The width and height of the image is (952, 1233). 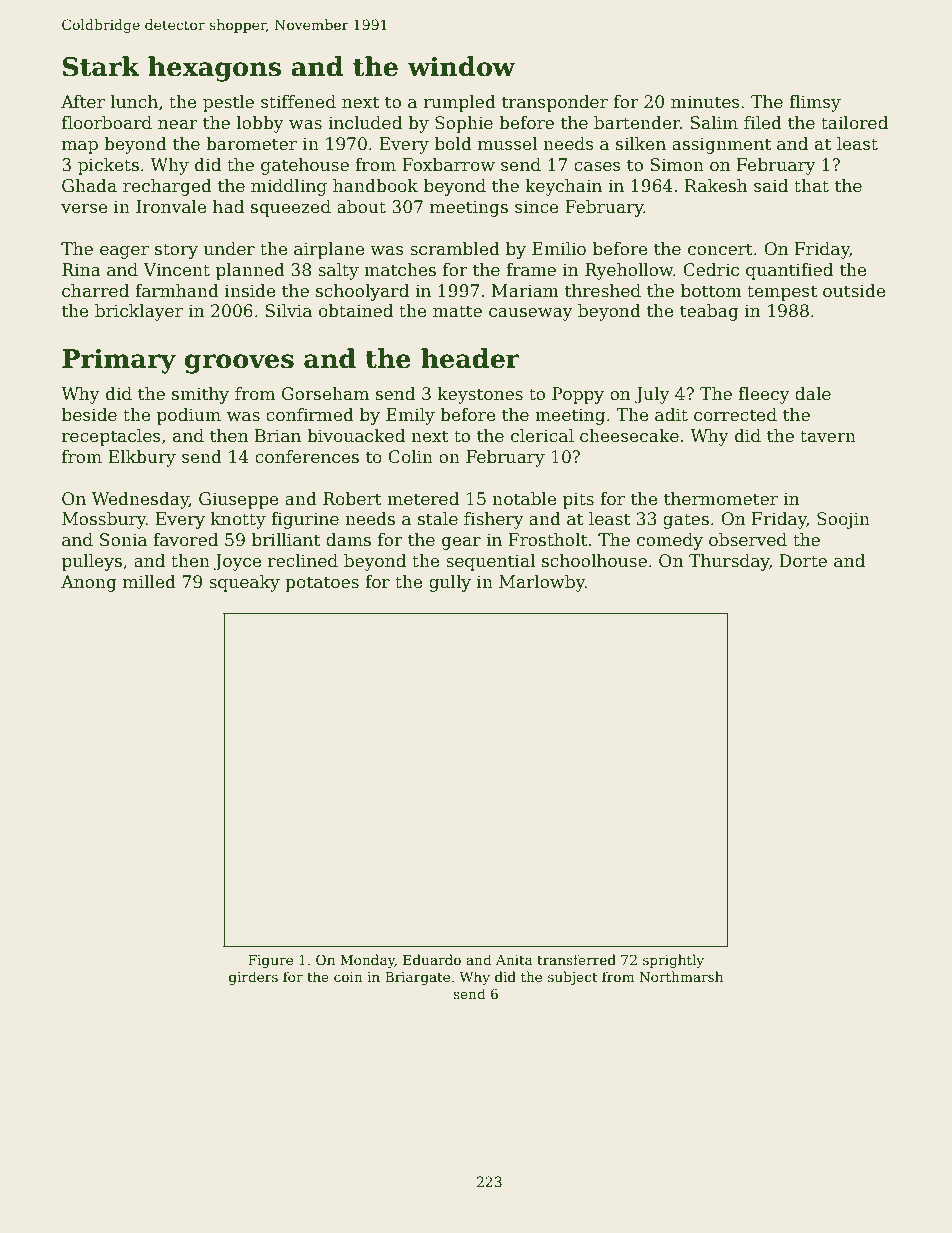 What do you see at coordinates (461, 66) in the image?
I see `window` at bounding box center [461, 66].
